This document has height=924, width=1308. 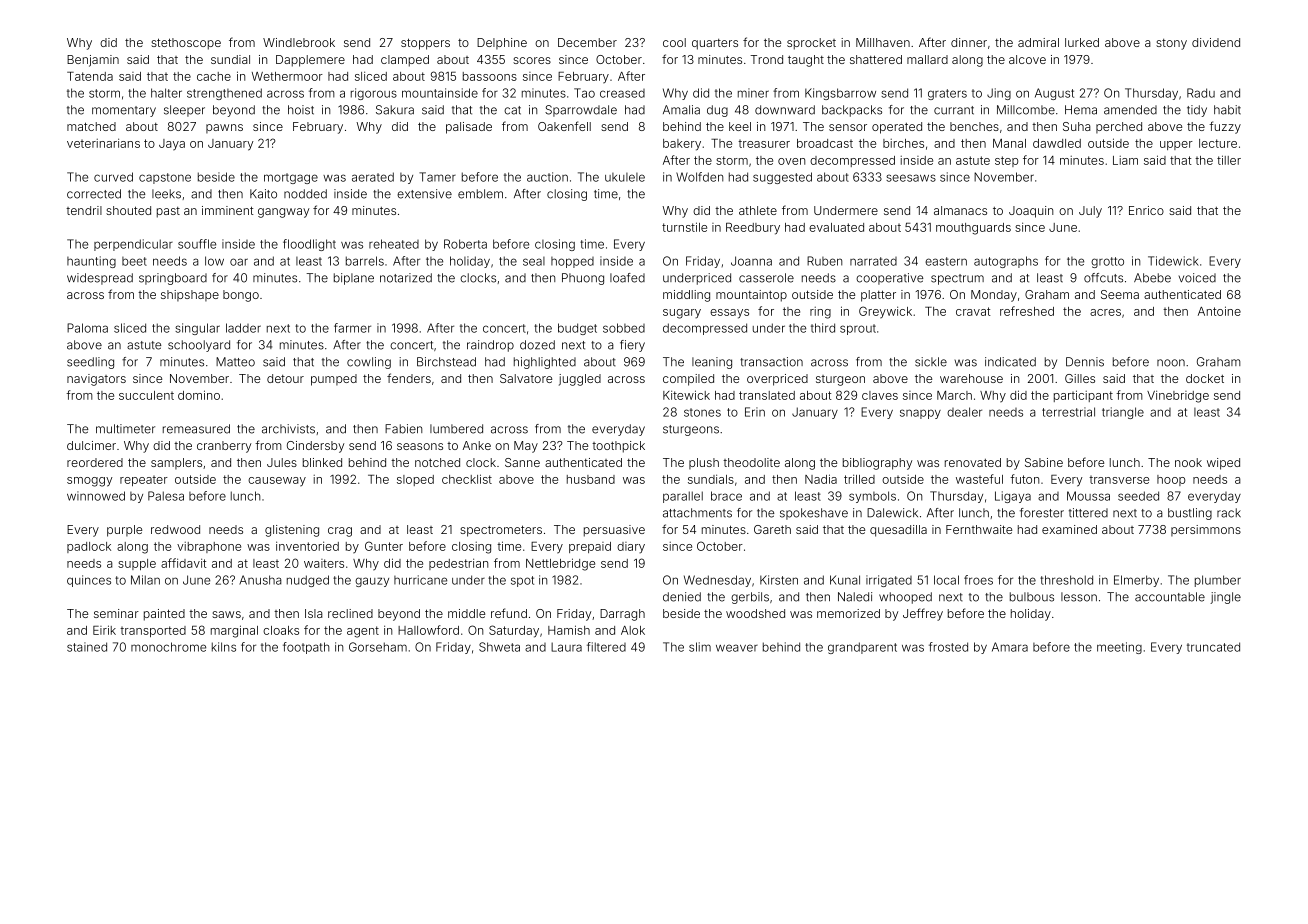 I want to click on cache, so click(x=214, y=76).
